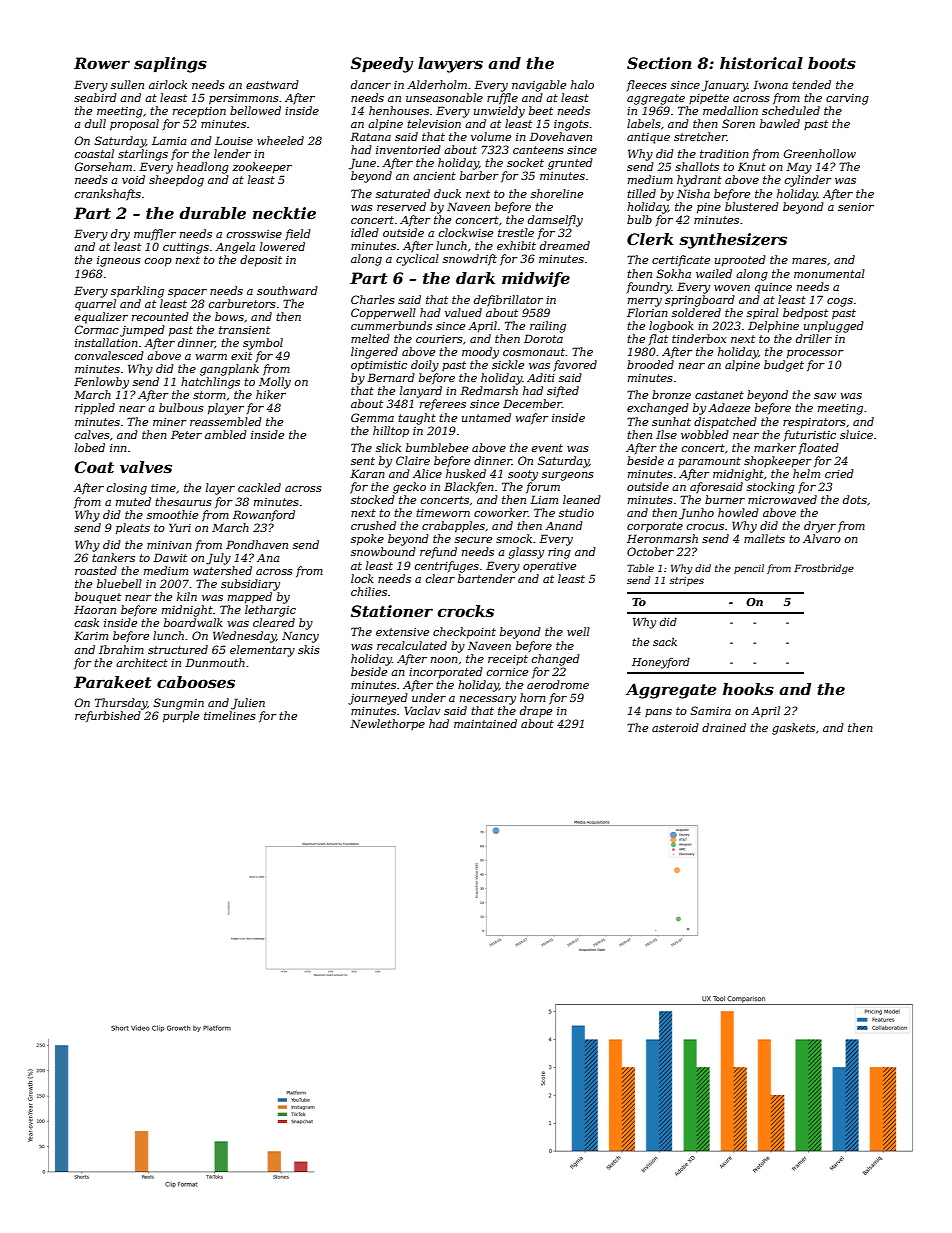 This screenshot has height=1233, width=952. Describe the element at coordinates (187, 293) in the screenshot. I see `spacer` at that location.
